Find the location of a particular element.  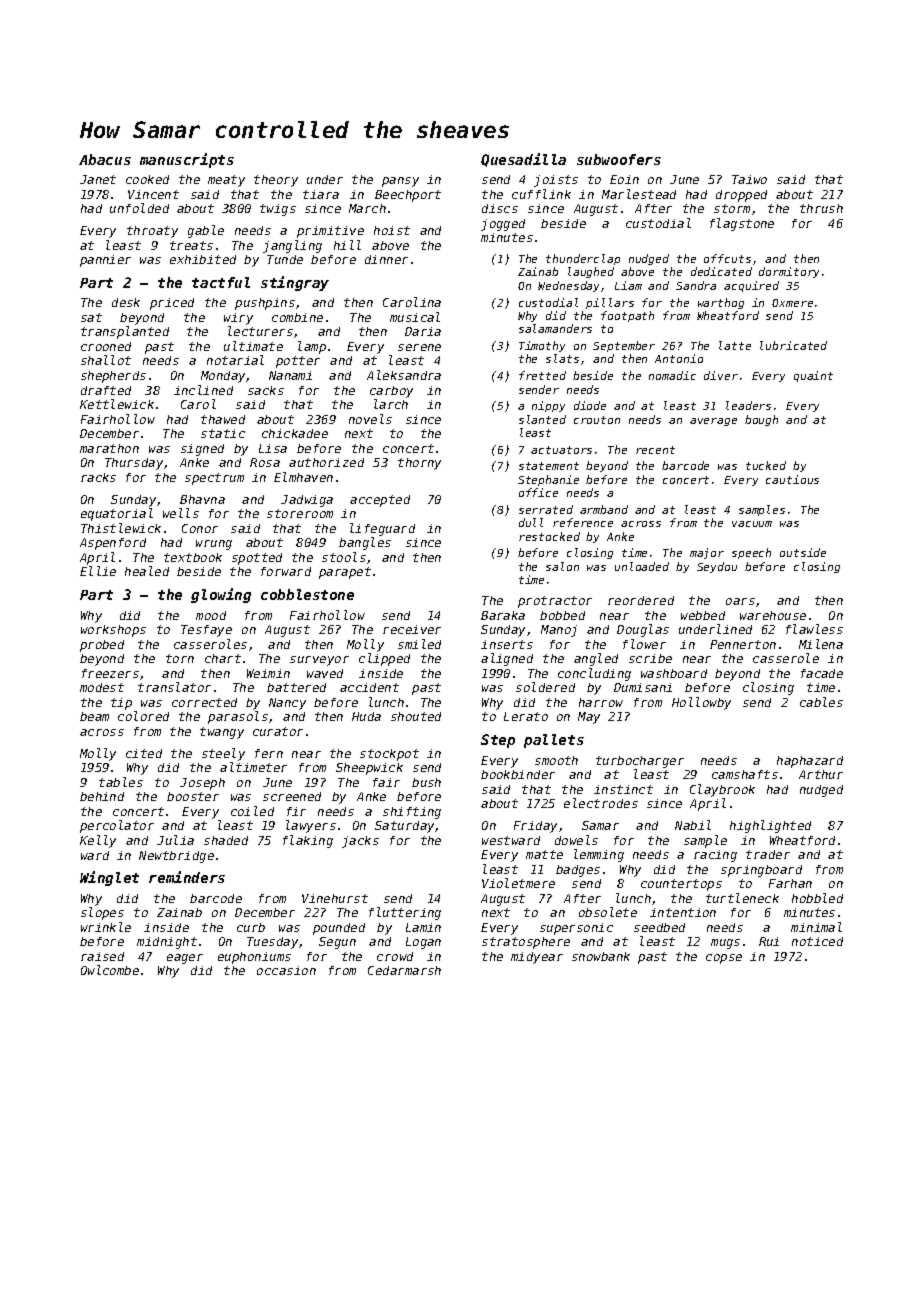

supersonic is located at coordinates (576, 929).
